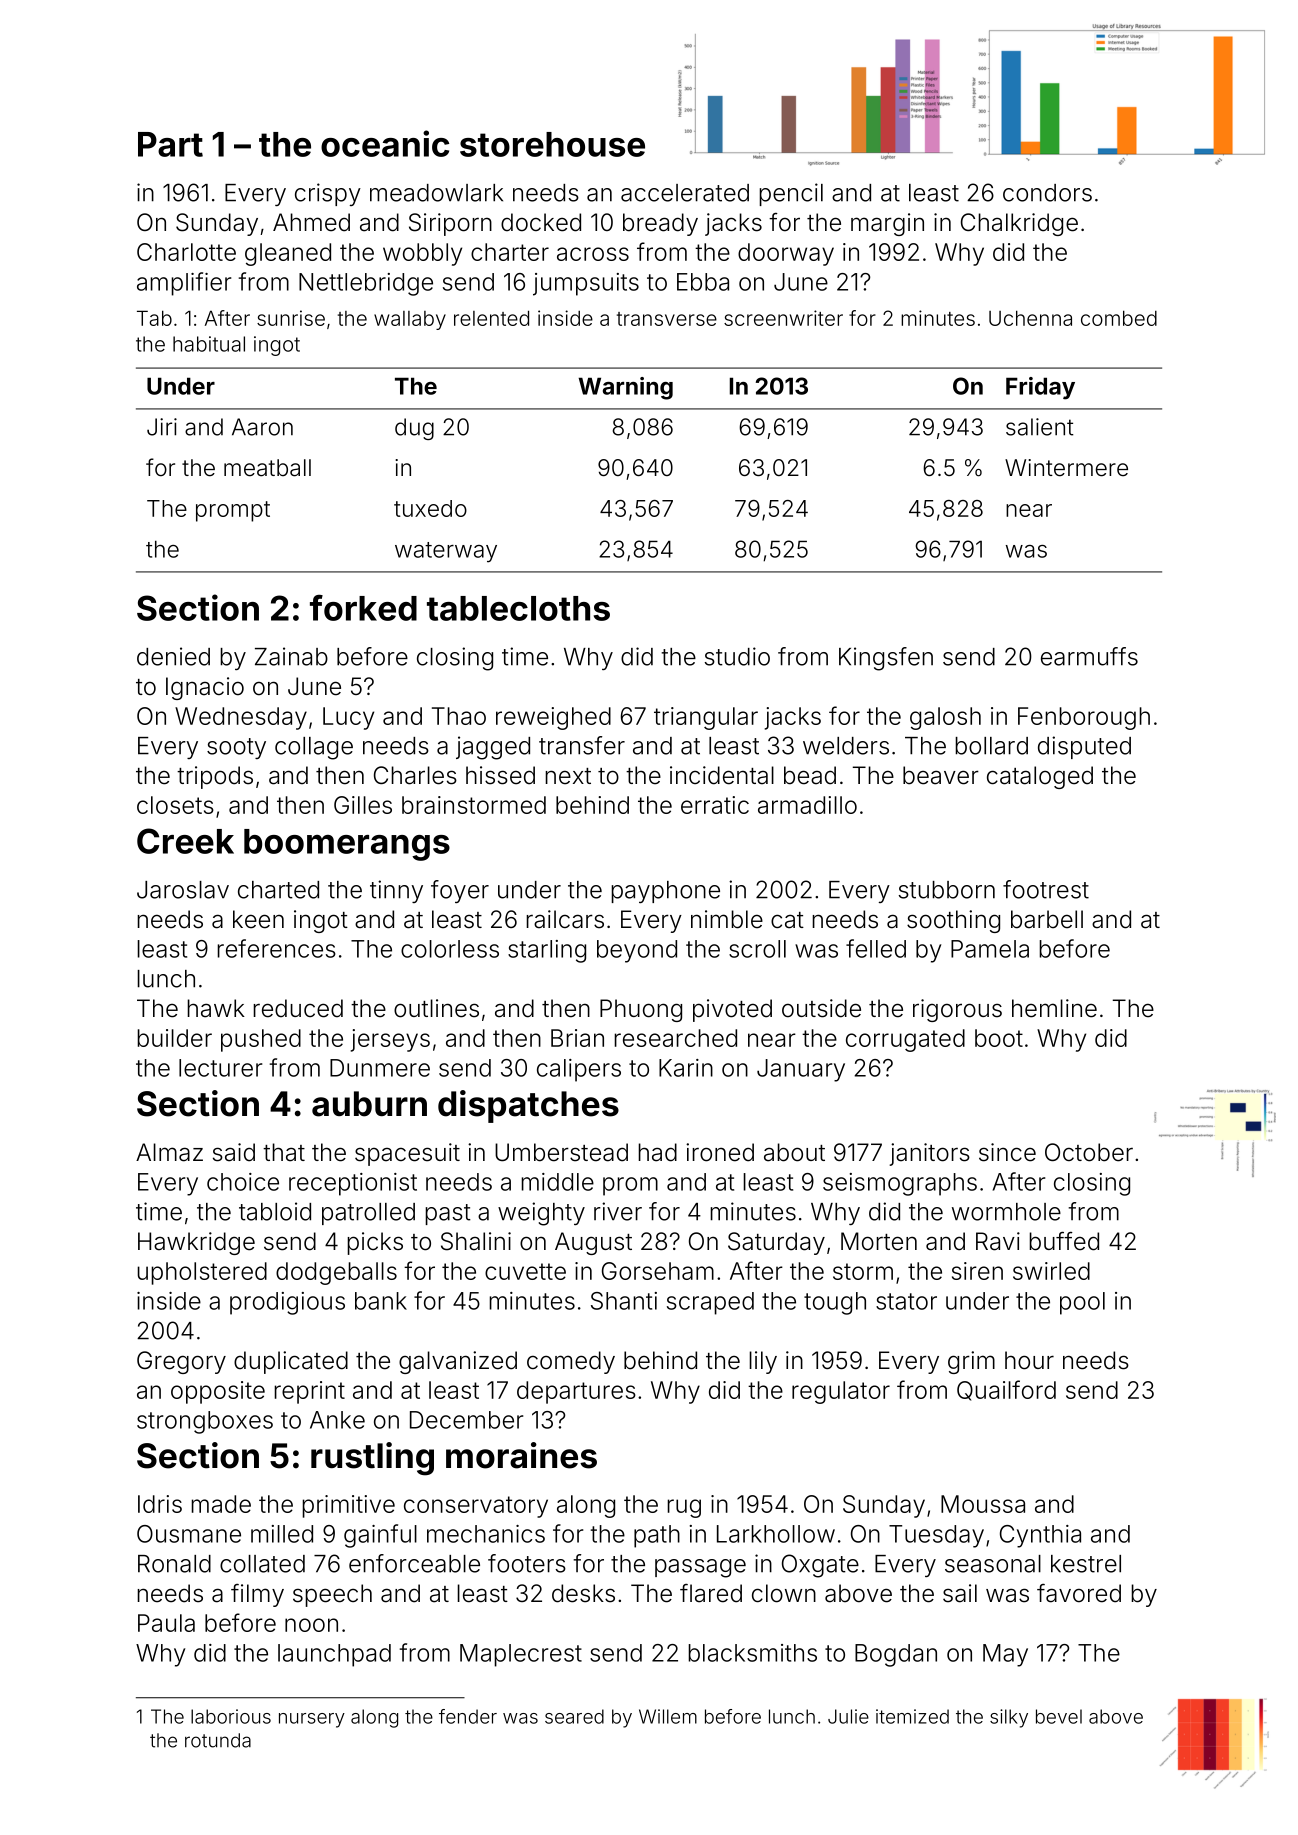 This image has height=1835, width=1298. Describe the element at coordinates (1089, 656) in the image. I see `earmuffs` at that location.
